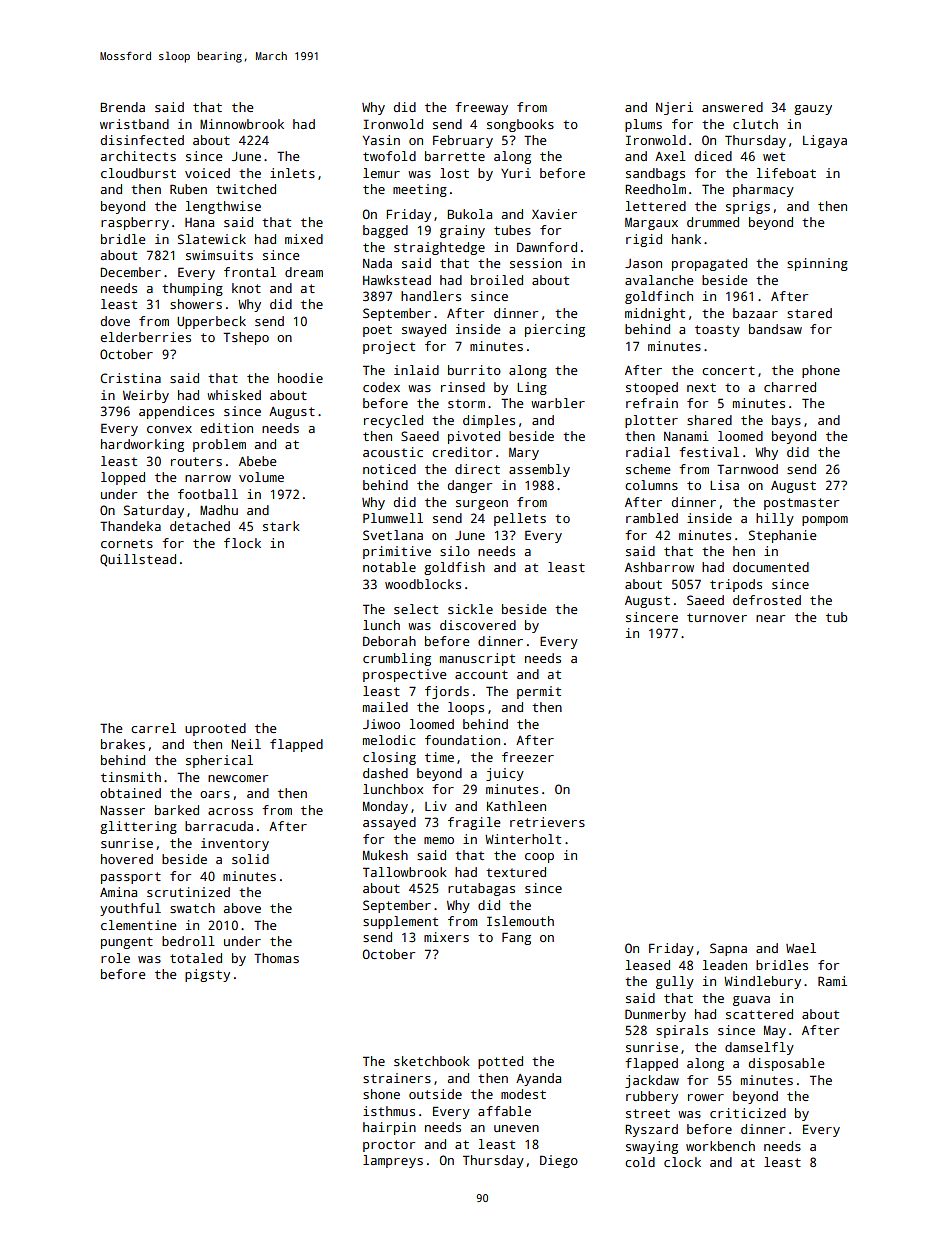  What do you see at coordinates (748, 207) in the screenshot?
I see `sprigs` at bounding box center [748, 207].
